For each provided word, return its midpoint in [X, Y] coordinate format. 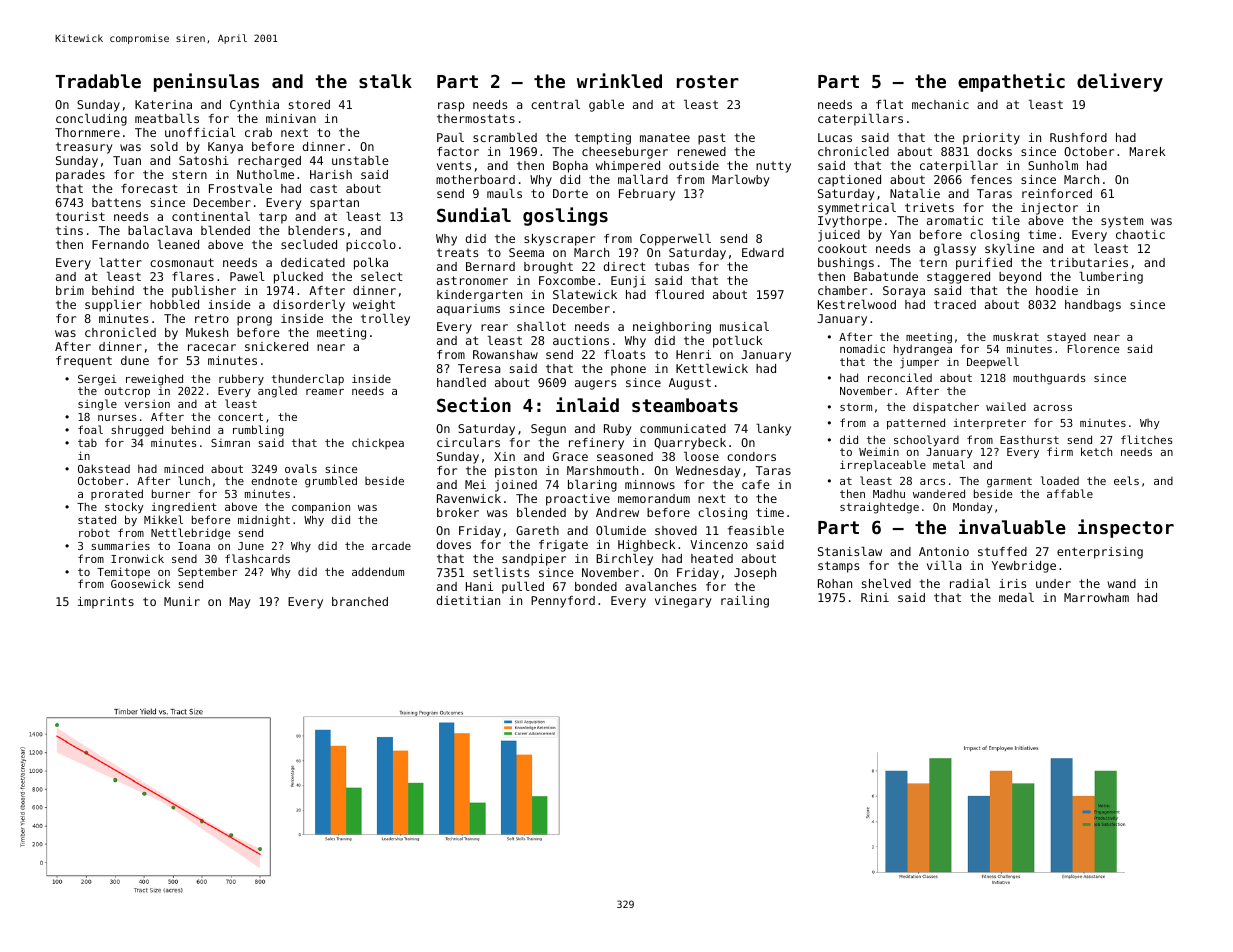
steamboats [685, 405]
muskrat [1016, 336]
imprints [106, 603]
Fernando [120, 244]
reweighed [154, 380]
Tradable [98, 81]
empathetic [1011, 82]
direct [625, 266]
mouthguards [1049, 379]
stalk [385, 81]
